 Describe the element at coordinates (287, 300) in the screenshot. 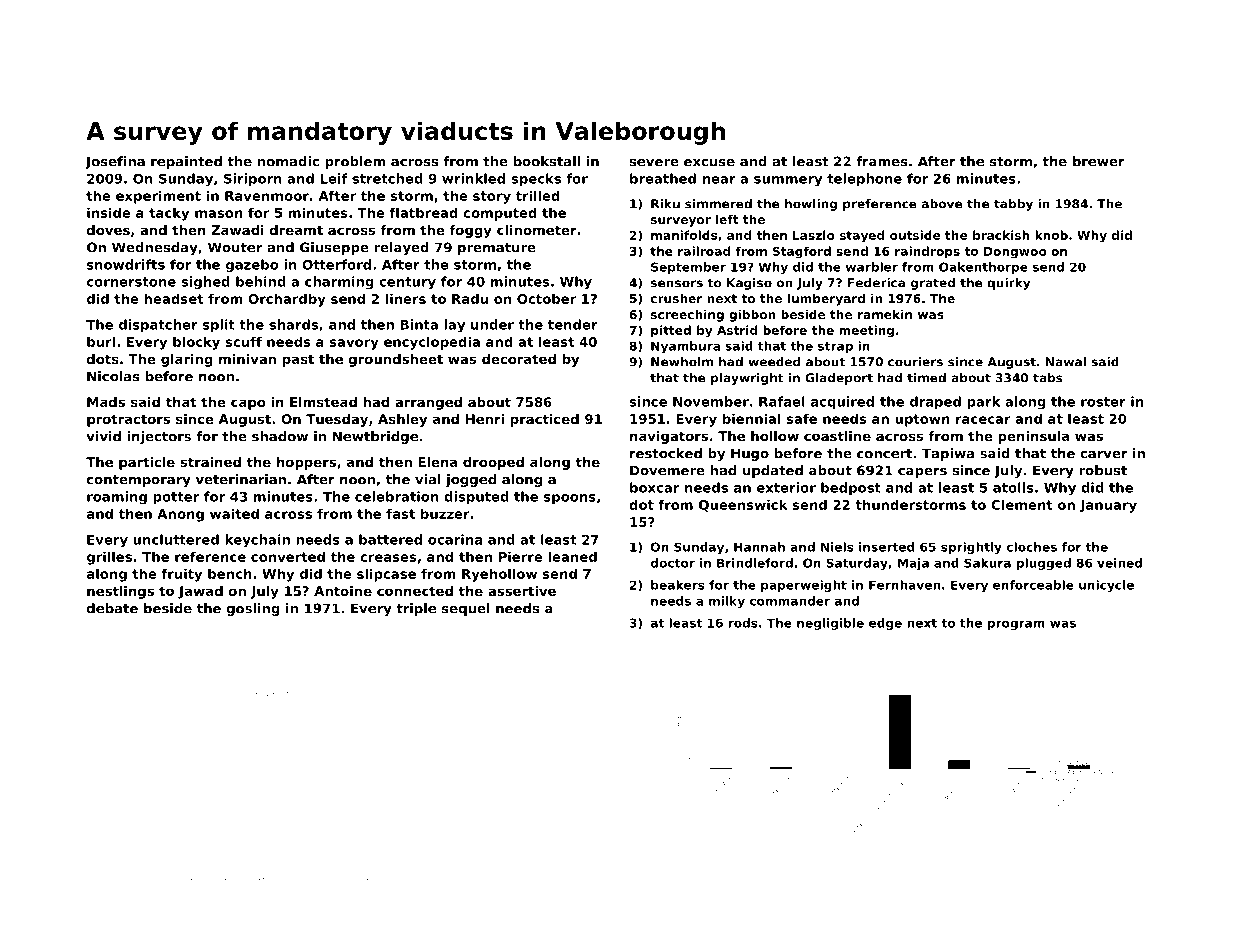

I see `Orchardby` at that location.
